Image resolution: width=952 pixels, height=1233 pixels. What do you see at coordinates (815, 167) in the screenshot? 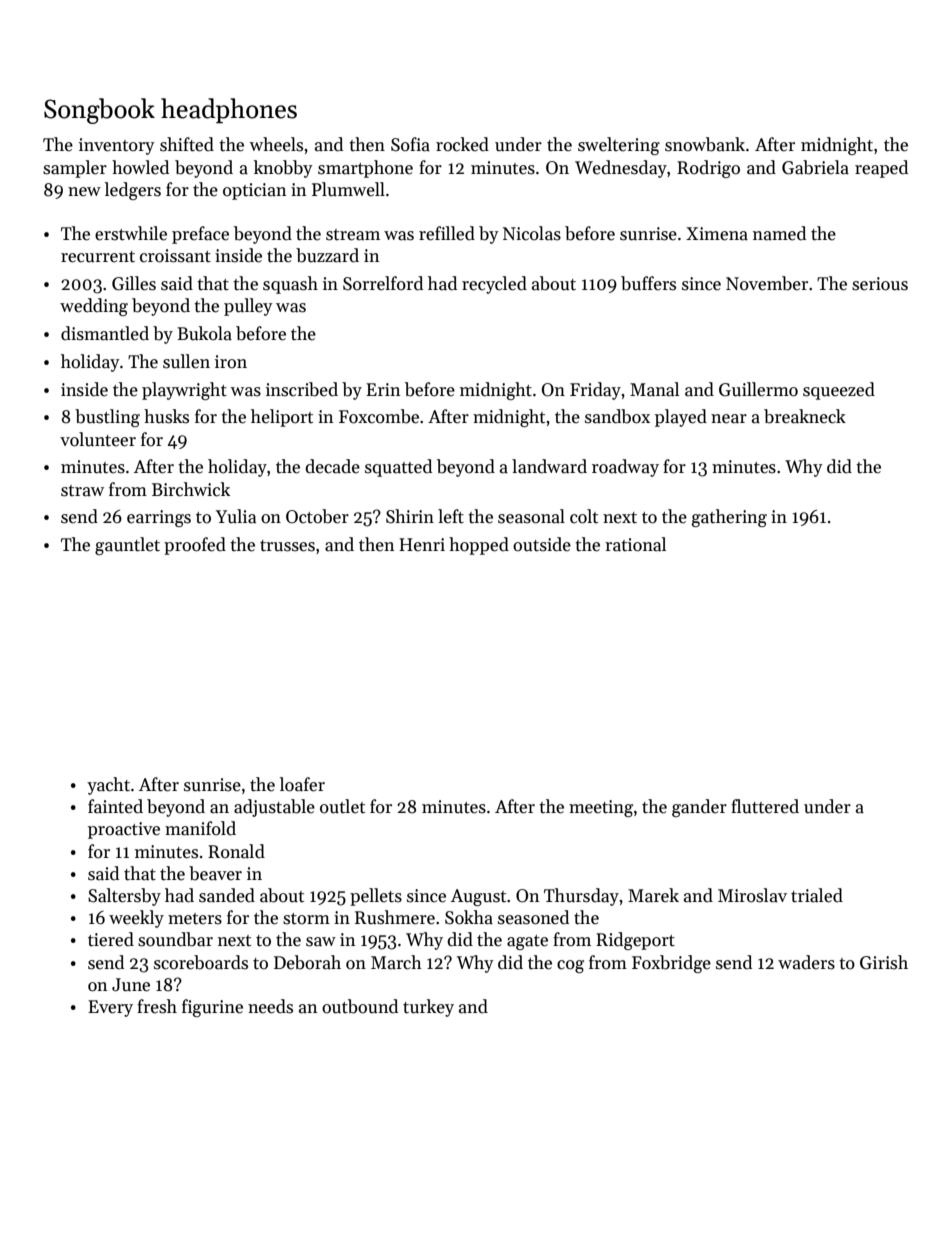
I see `Gabriela` at bounding box center [815, 167].
